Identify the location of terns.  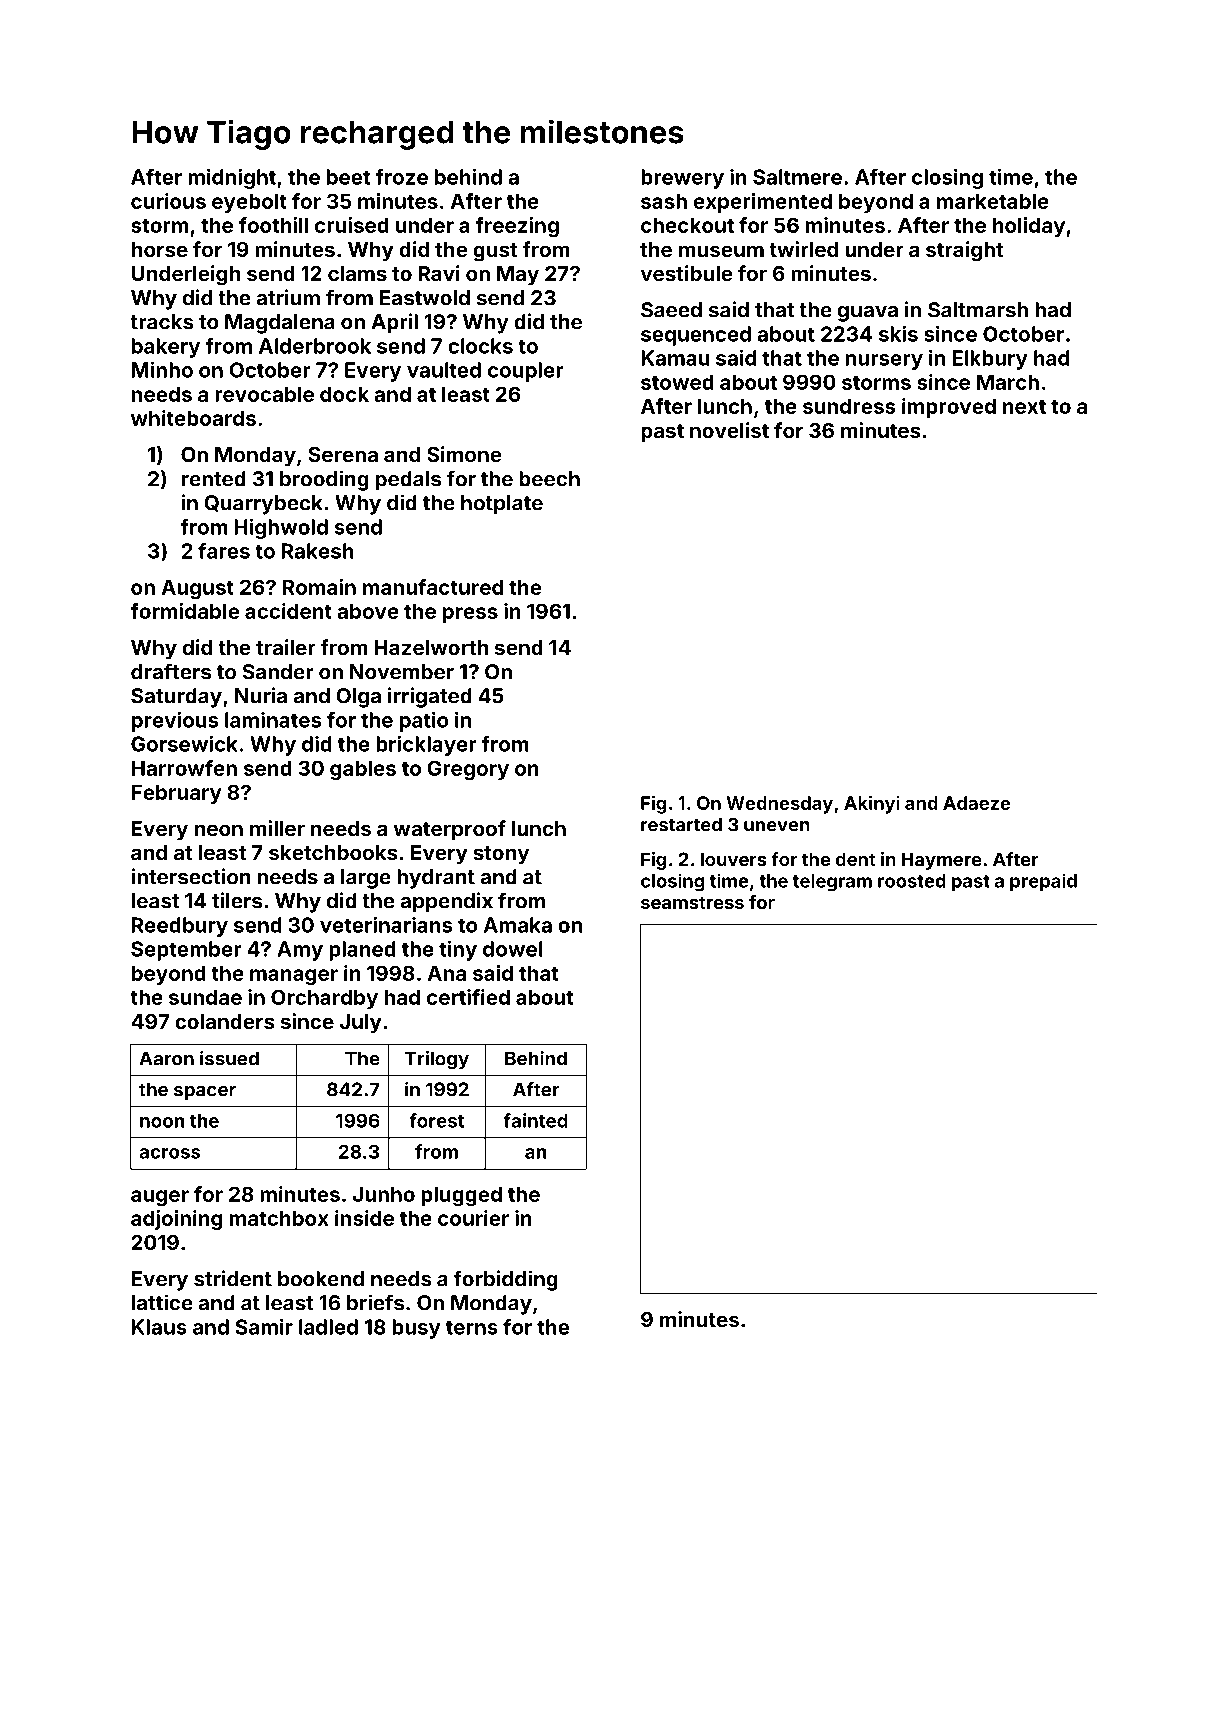
(472, 1327).
